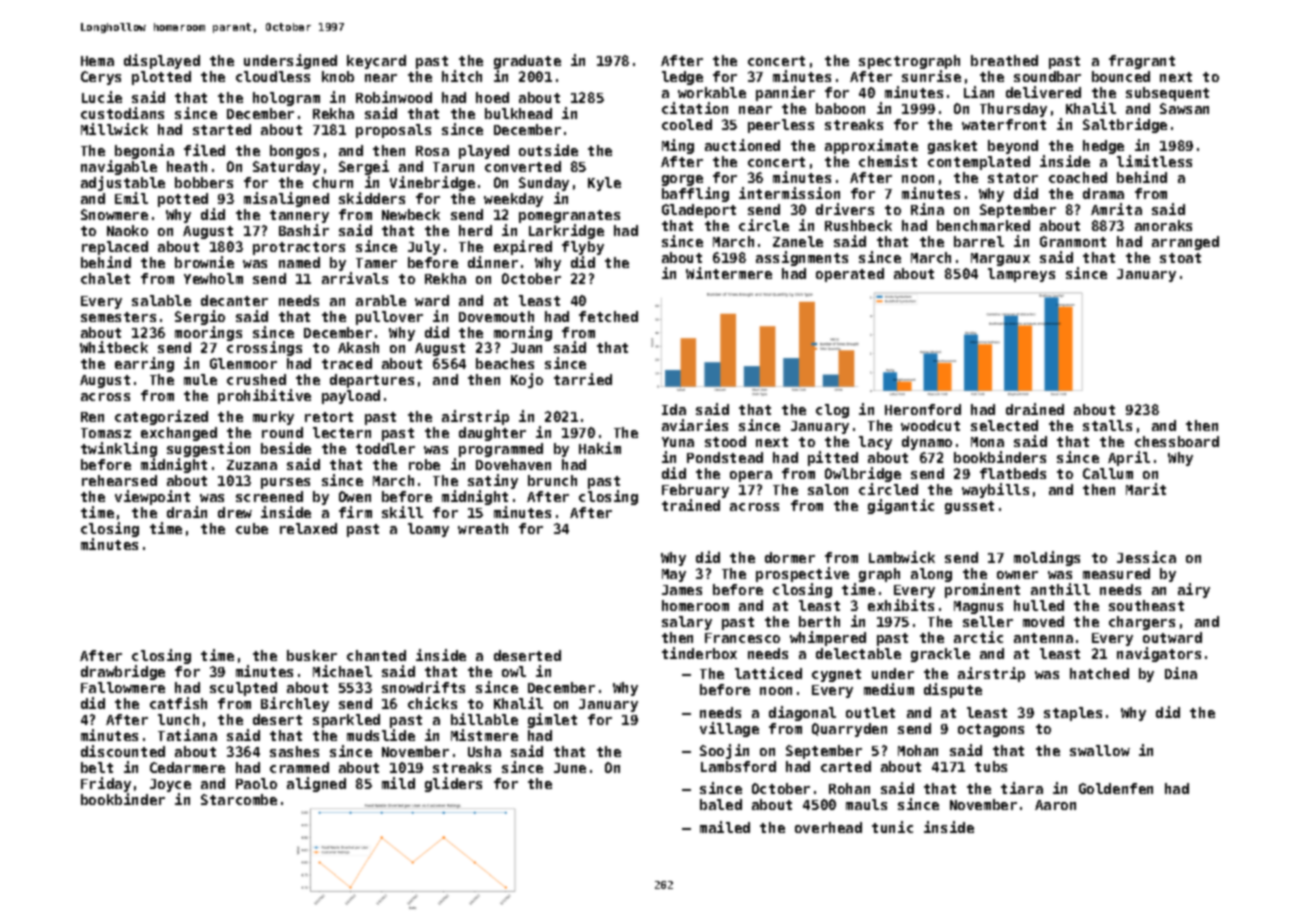 The height and width of the page is (924, 1308). Describe the element at coordinates (691, 505) in the page. I see `trained` at that location.
